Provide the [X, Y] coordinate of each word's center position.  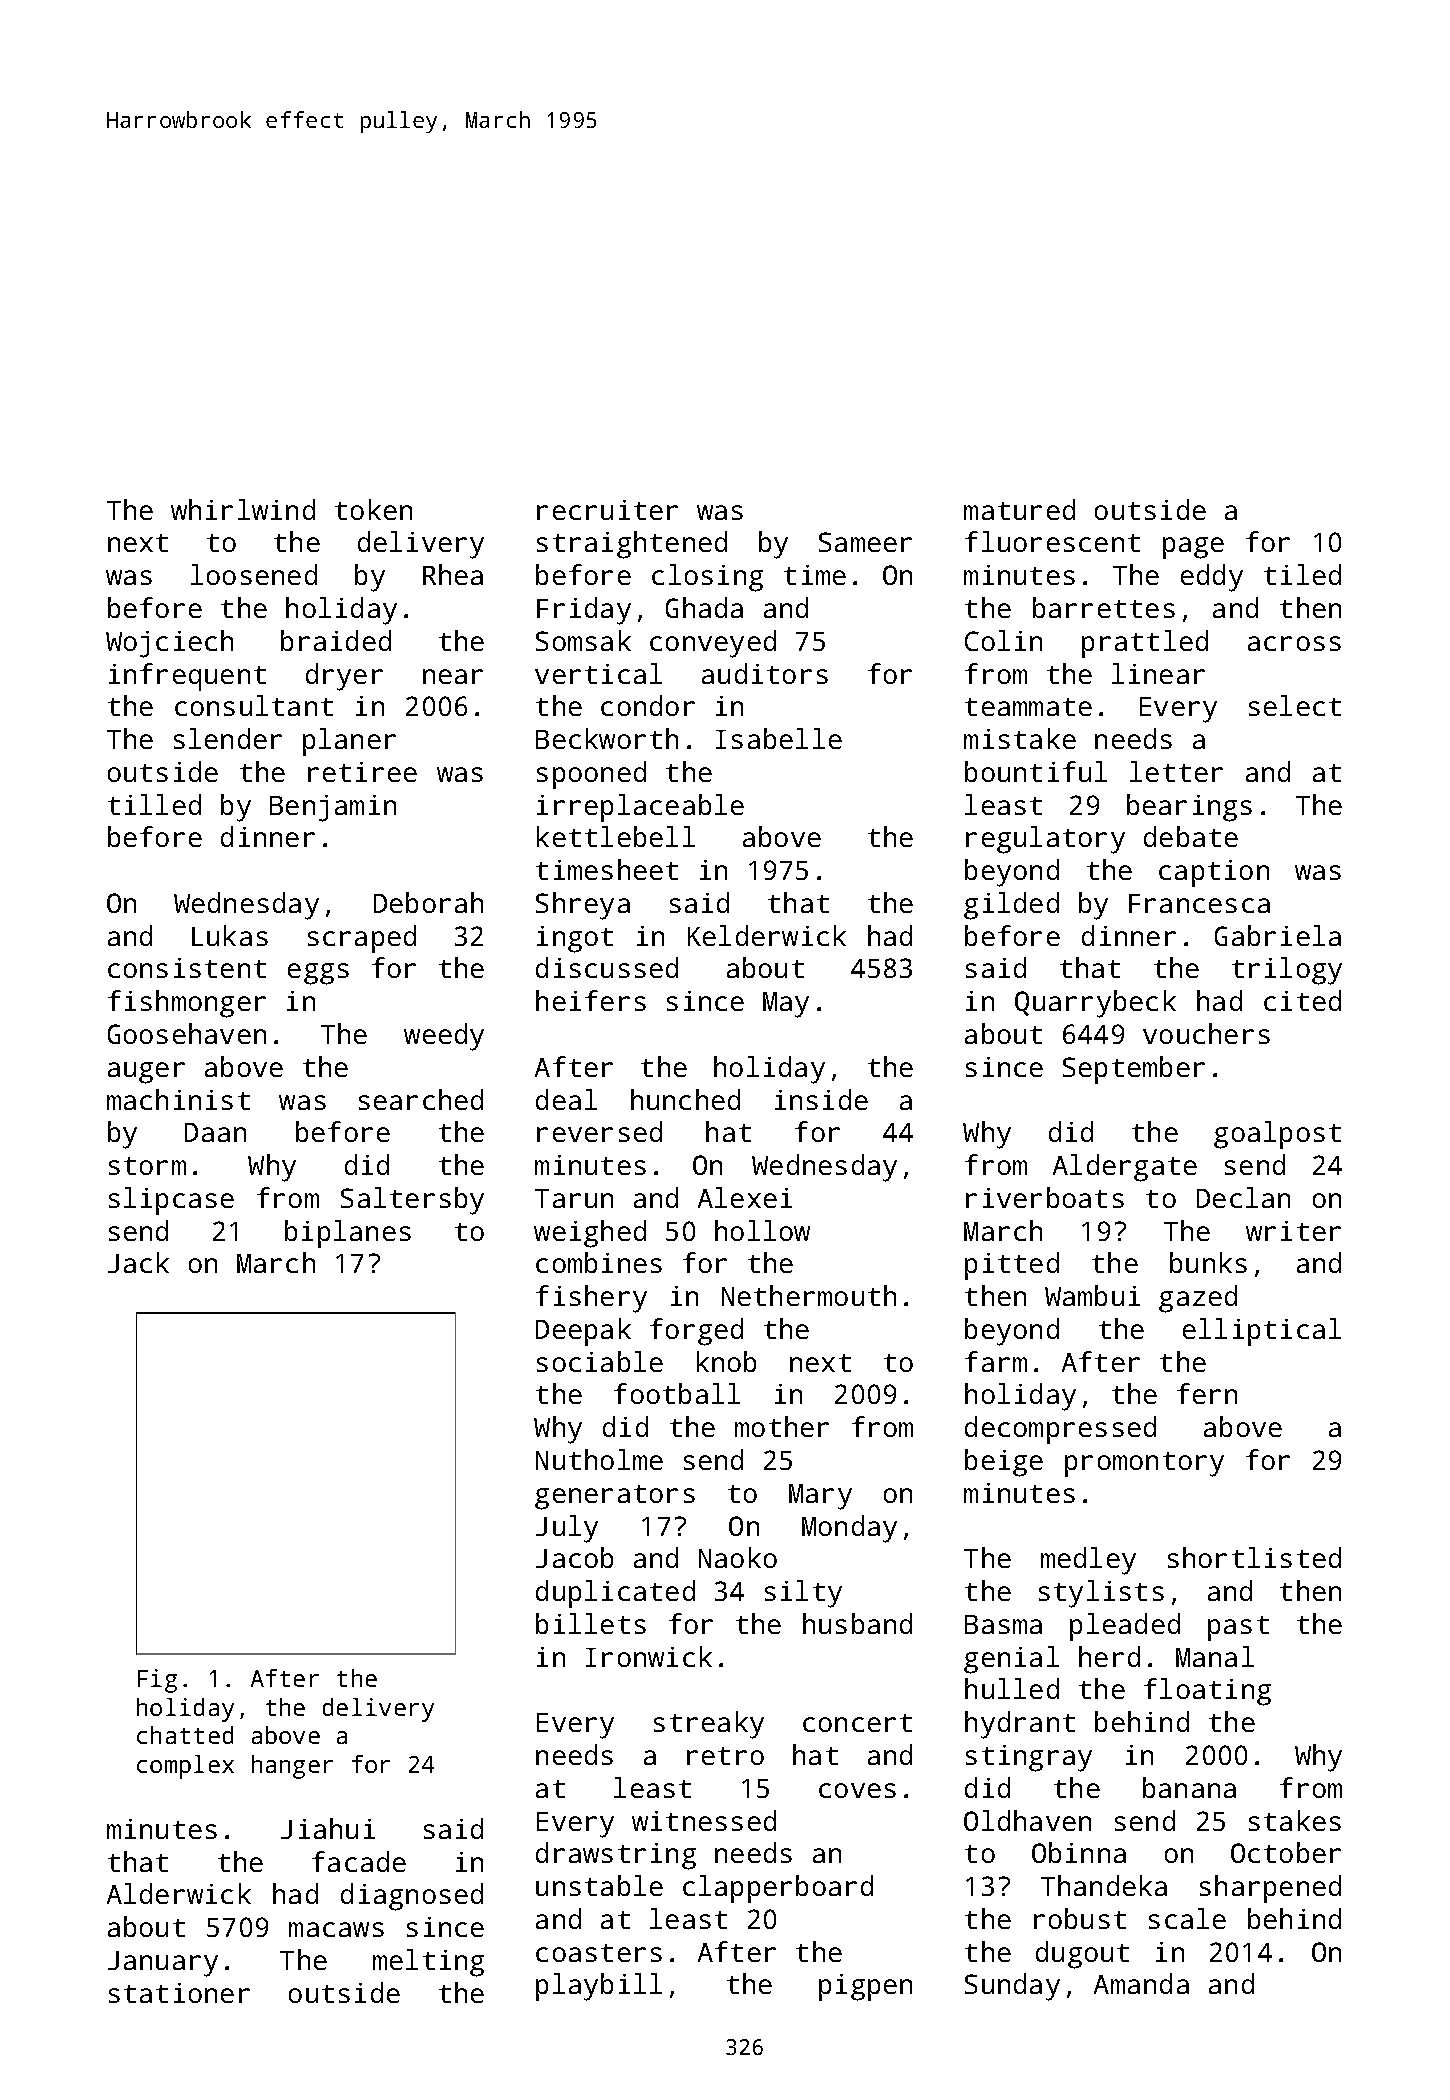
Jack [138, 1262]
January [163, 1964]
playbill [599, 1987]
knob [726, 1361]
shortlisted [1254, 1557]
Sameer [865, 542]
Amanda [1141, 1983]
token [373, 509]
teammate [1028, 707]
